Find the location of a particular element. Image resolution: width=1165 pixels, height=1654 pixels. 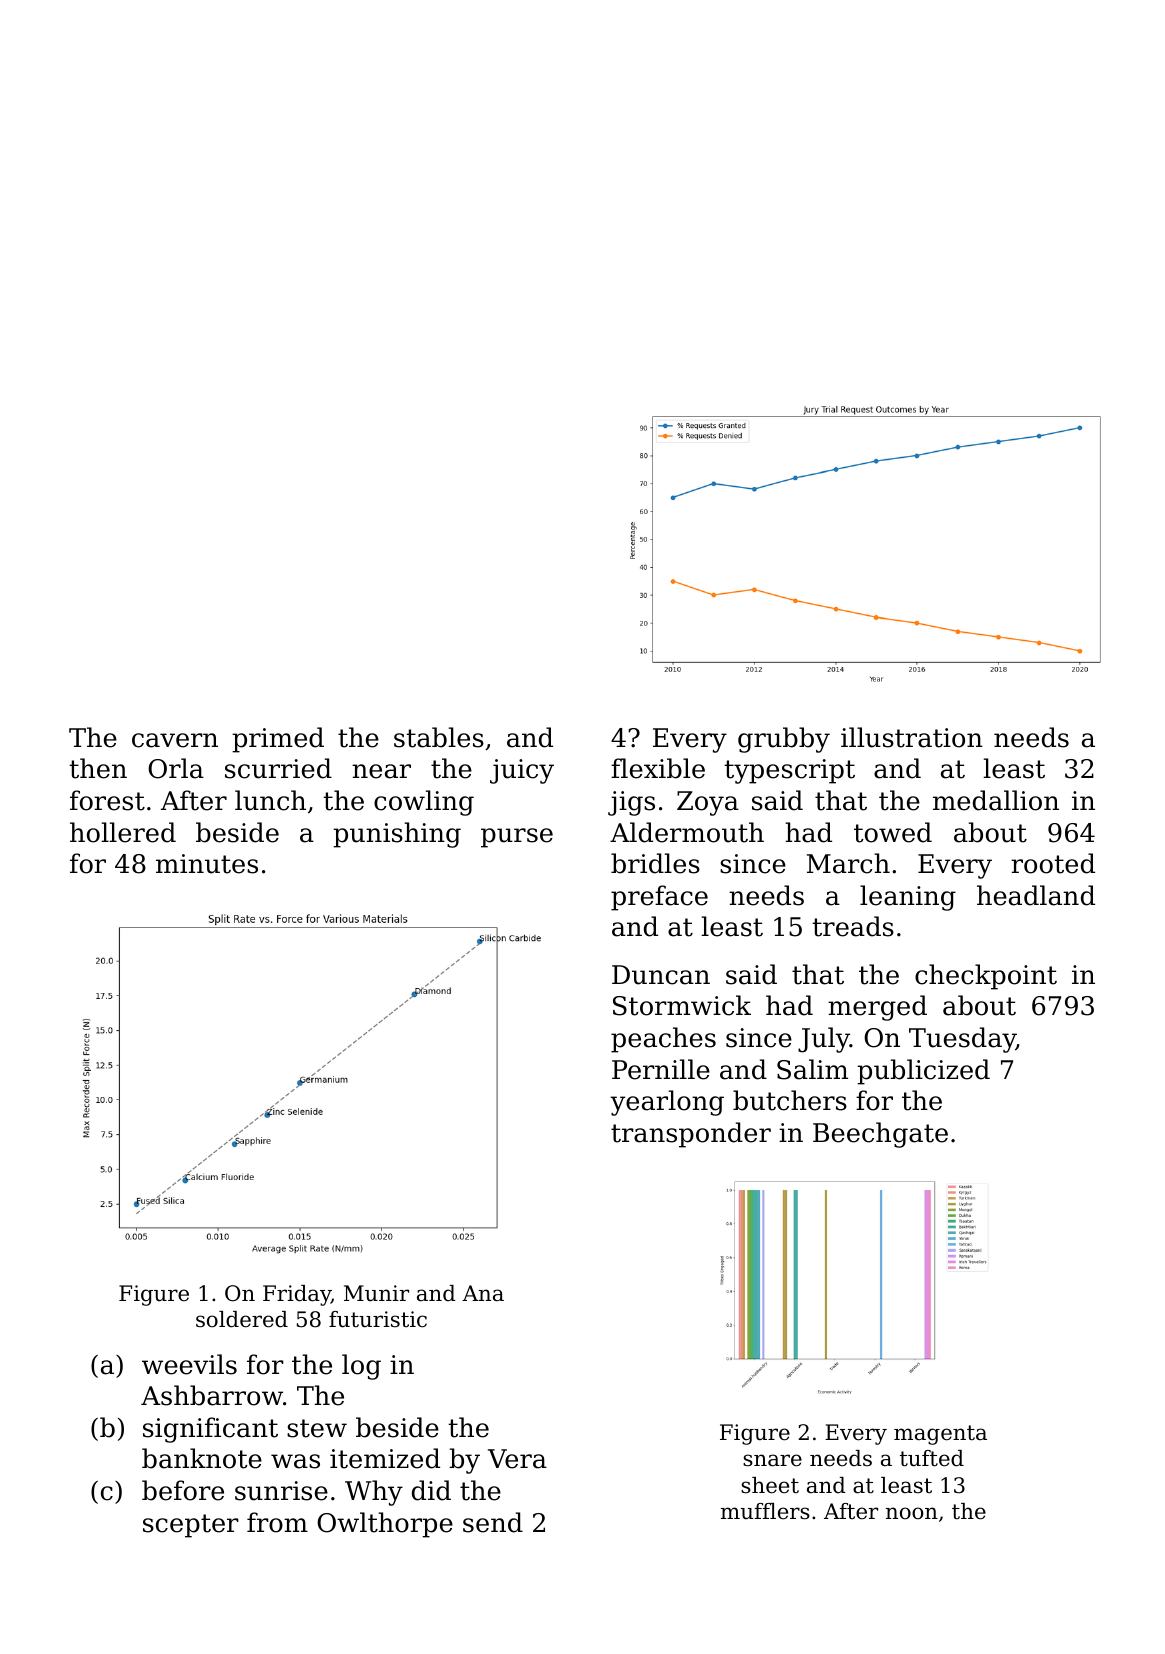

noon is located at coordinates (912, 1513).
